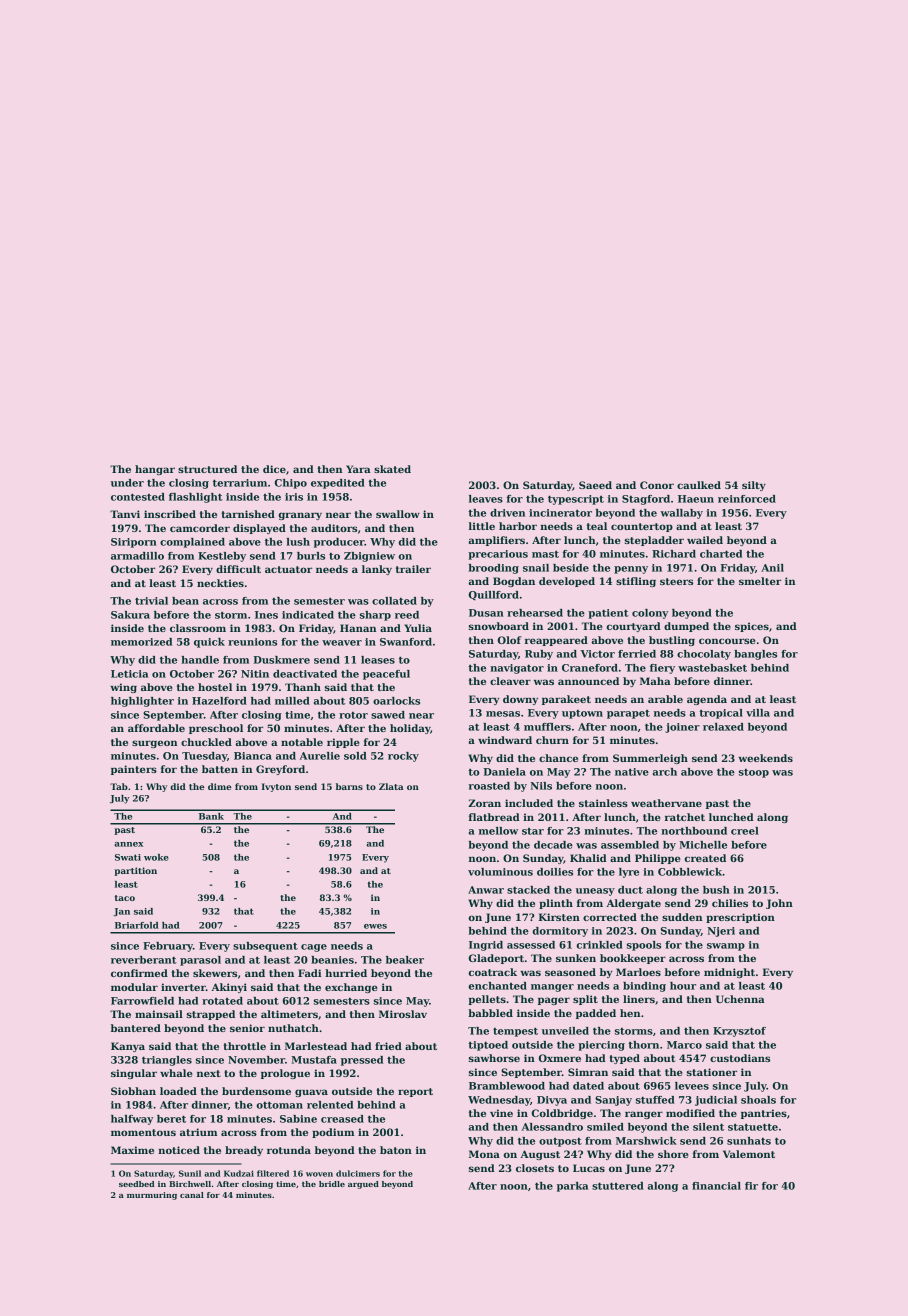 Image resolution: width=908 pixels, height=1316 pixels. Describe the element at coordinates (754, 486) in the screenshot. I see `silty` at that location.
